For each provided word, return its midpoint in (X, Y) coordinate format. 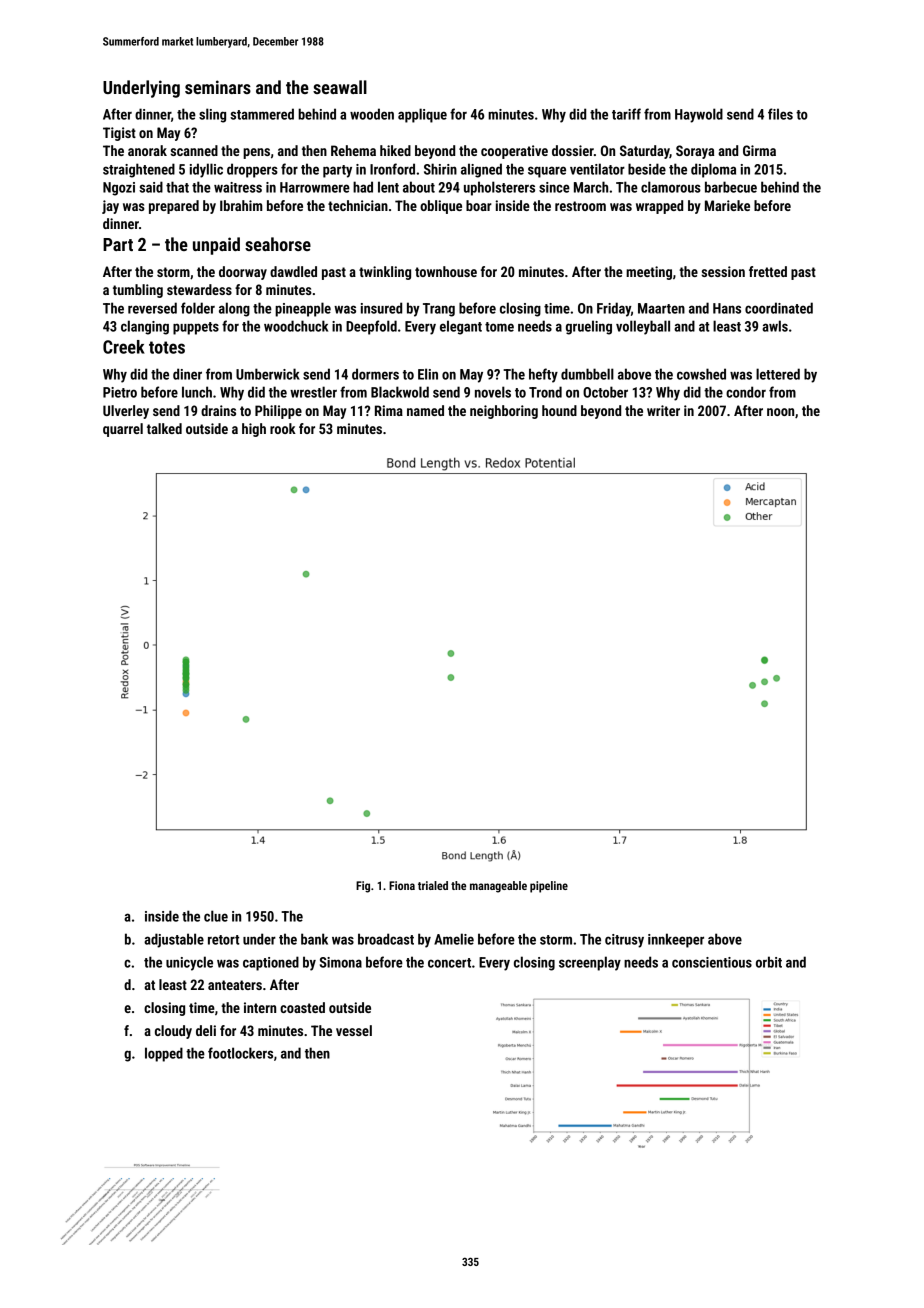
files (780, 114)
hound (559, 410)
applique (422, 115)
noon (780, 412)
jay (110, 207)
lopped (164, 1054)
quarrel (123, 430)
